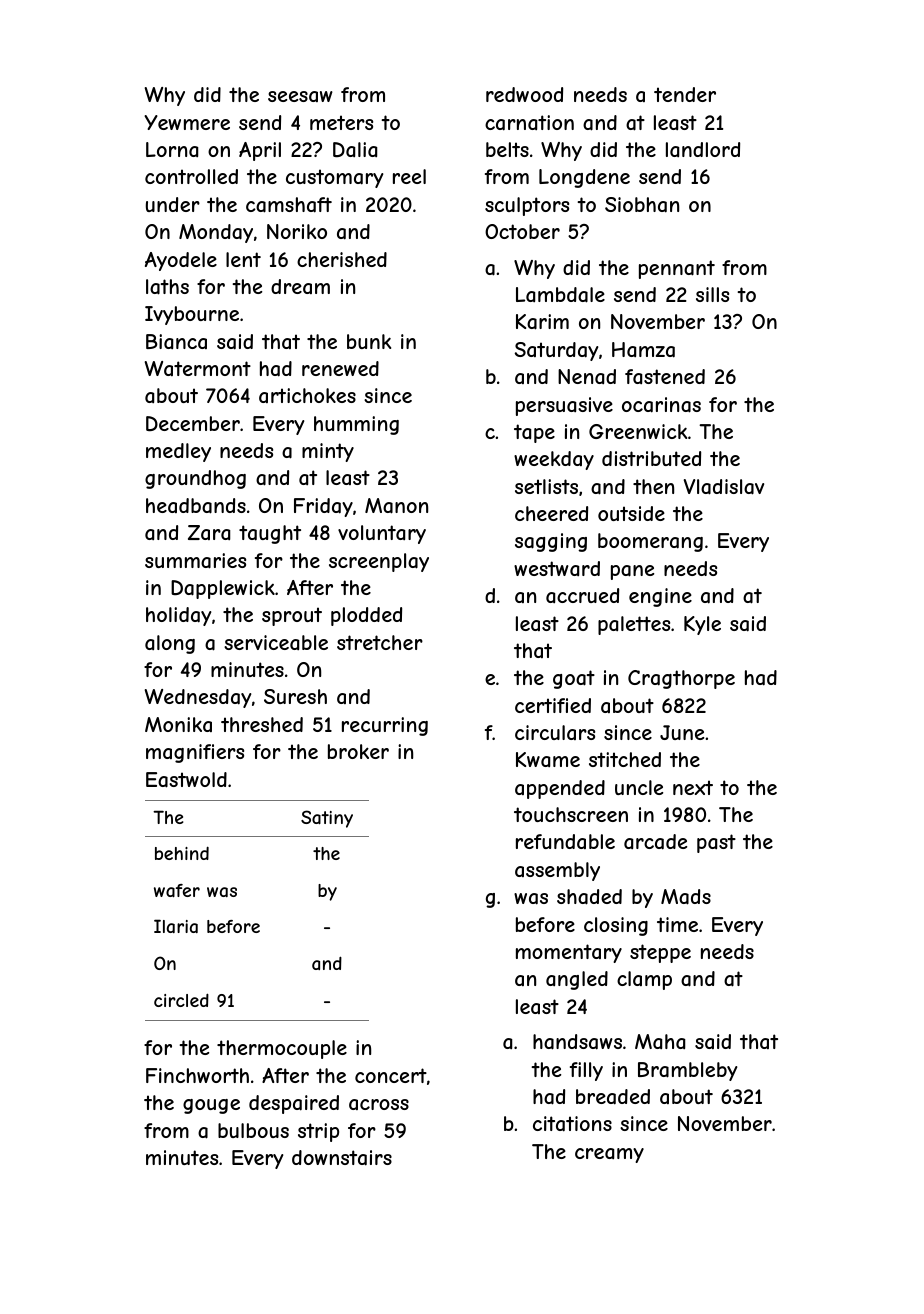  What do you see at coordinates (176, 926) in the image?
I see `Ilaria` at bounding box center [176, 926].
